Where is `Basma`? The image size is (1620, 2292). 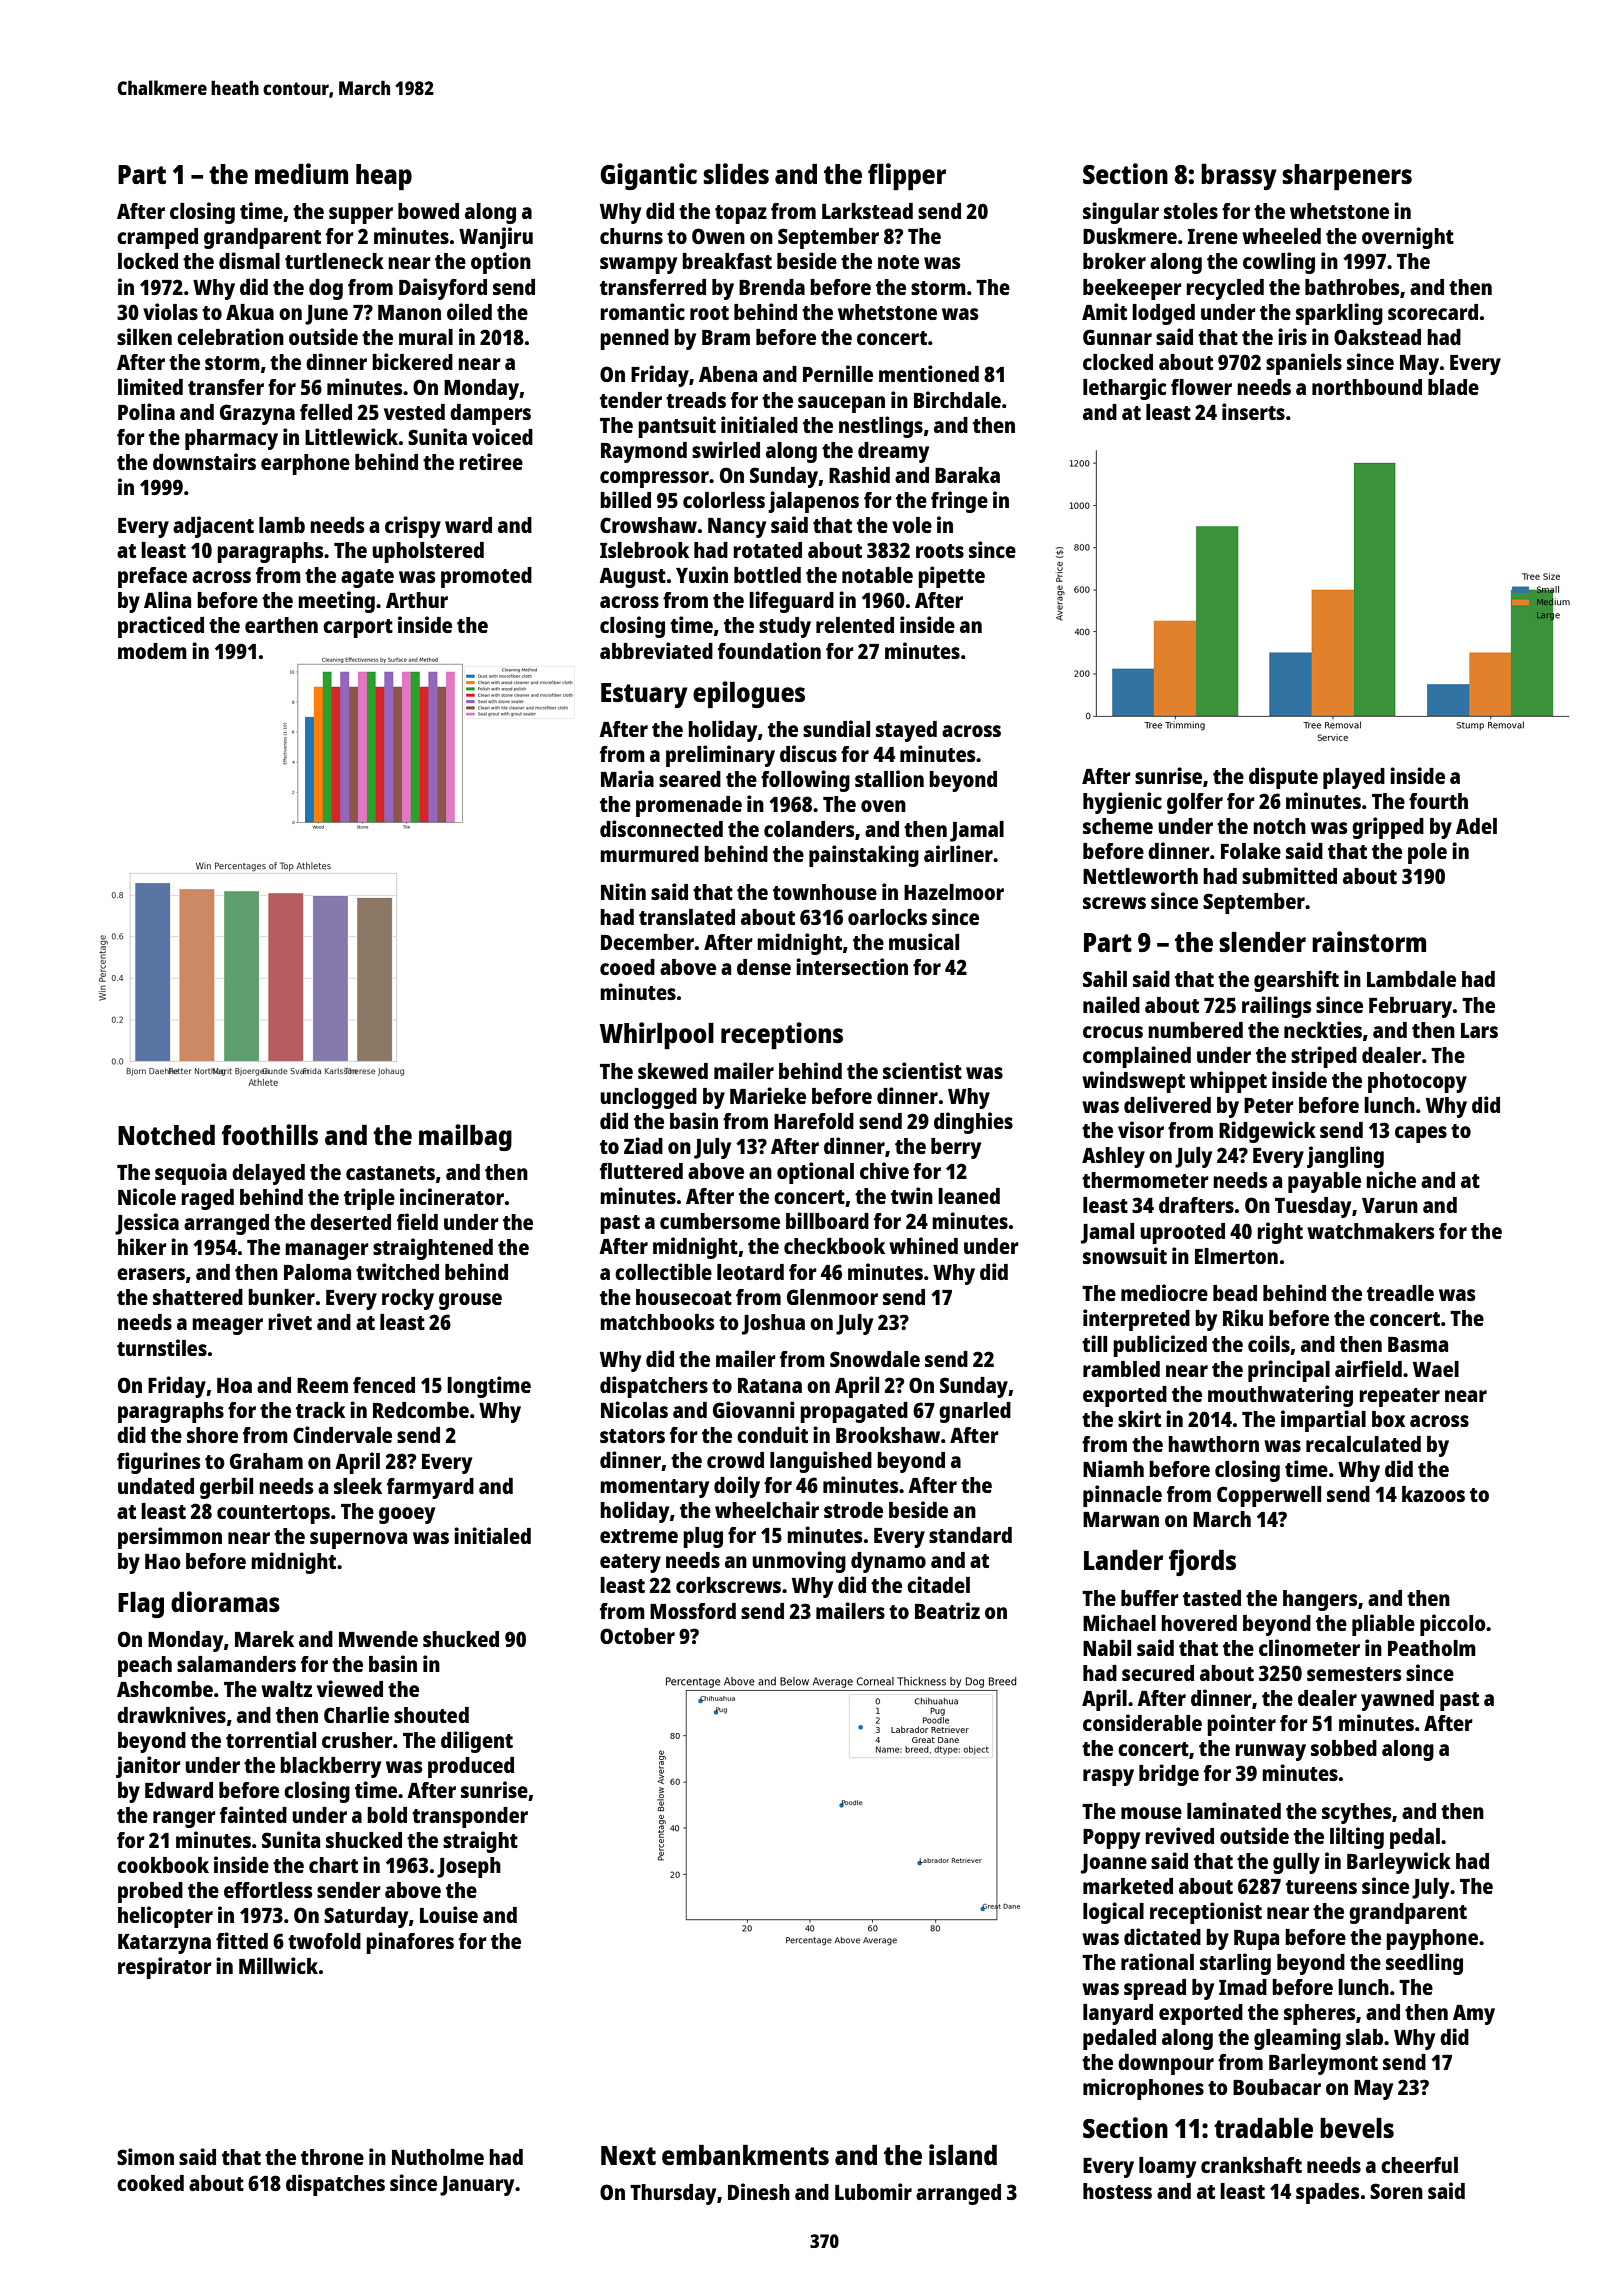 Basma is located at coordinates (1418, 1344).
